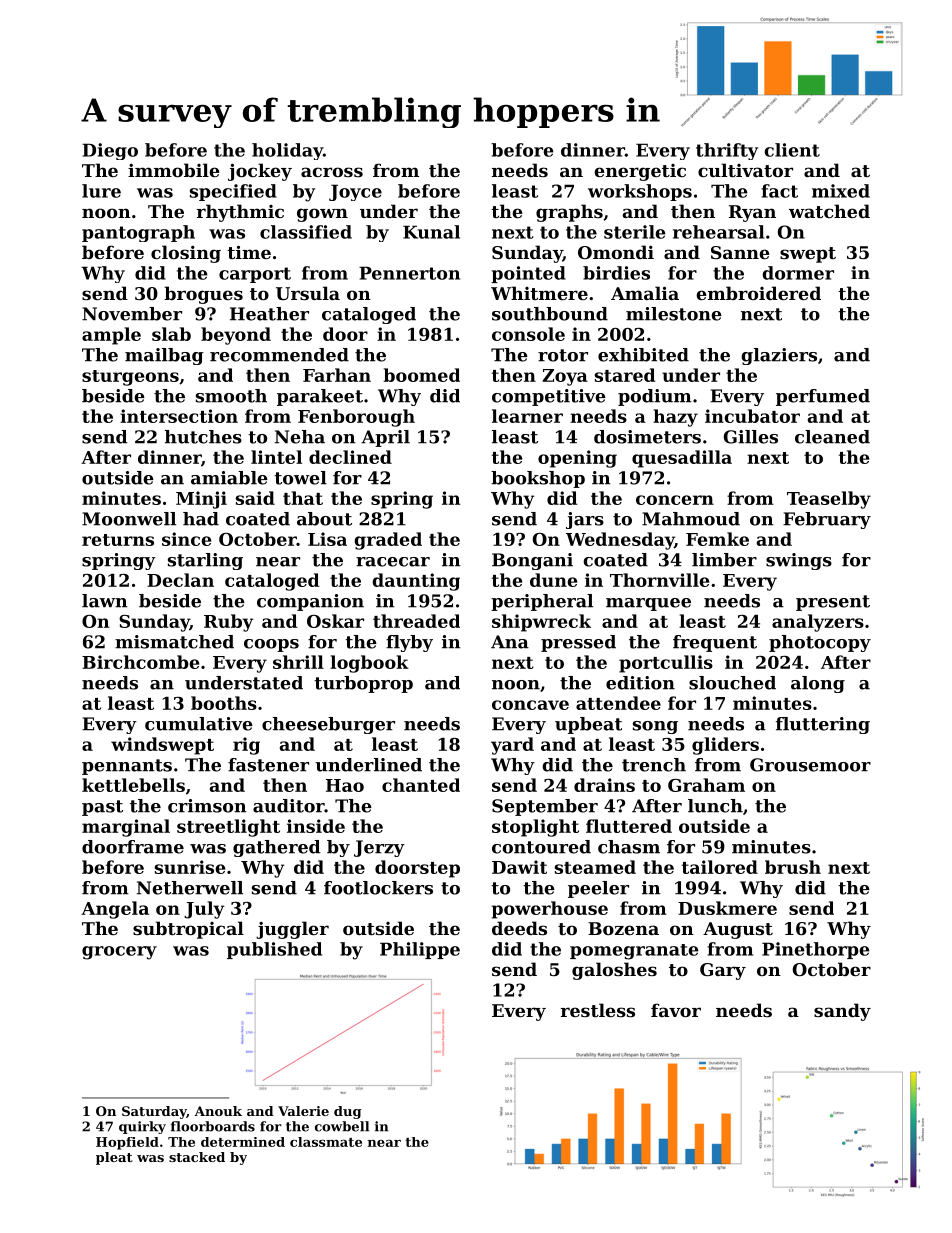  I want to click on Fenborough, so click(356, 418).
